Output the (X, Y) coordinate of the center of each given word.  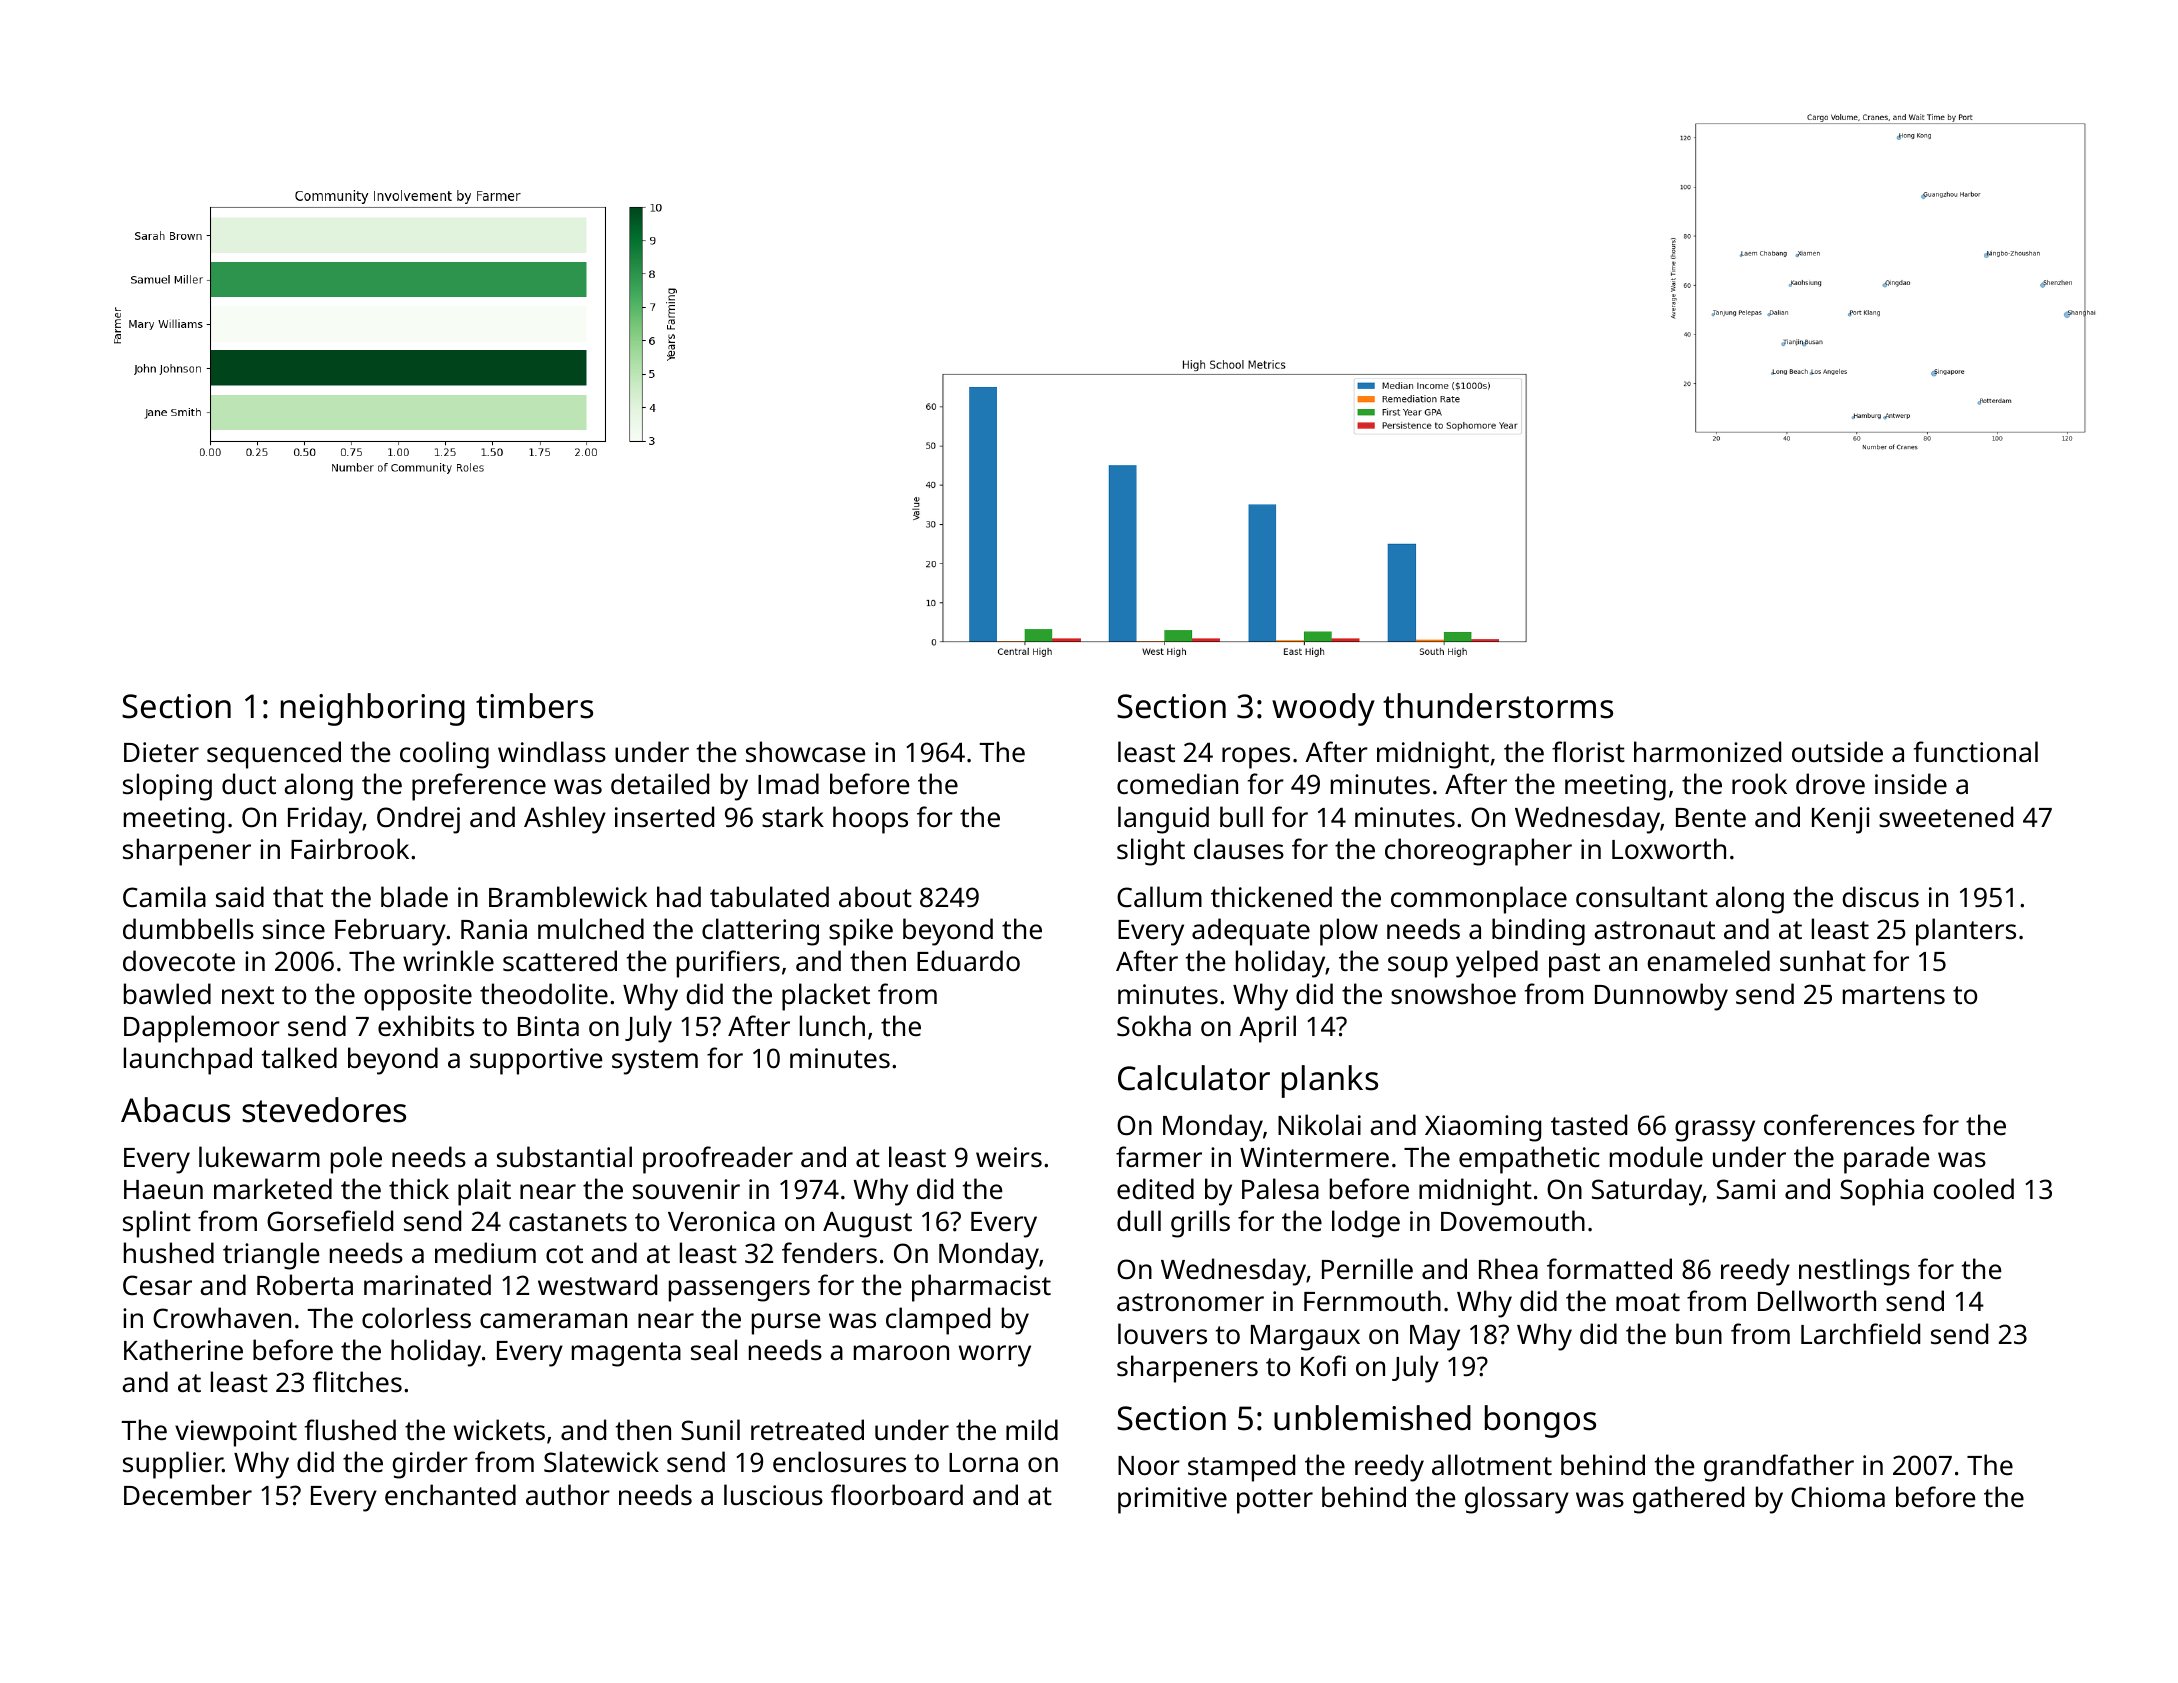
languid (1163, 820)
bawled (167, 993)
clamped (938, 1321)
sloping (167, 787)
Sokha (1154, 1025)
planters (1966, 932)
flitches (357, 1382)
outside (1837, 751)
